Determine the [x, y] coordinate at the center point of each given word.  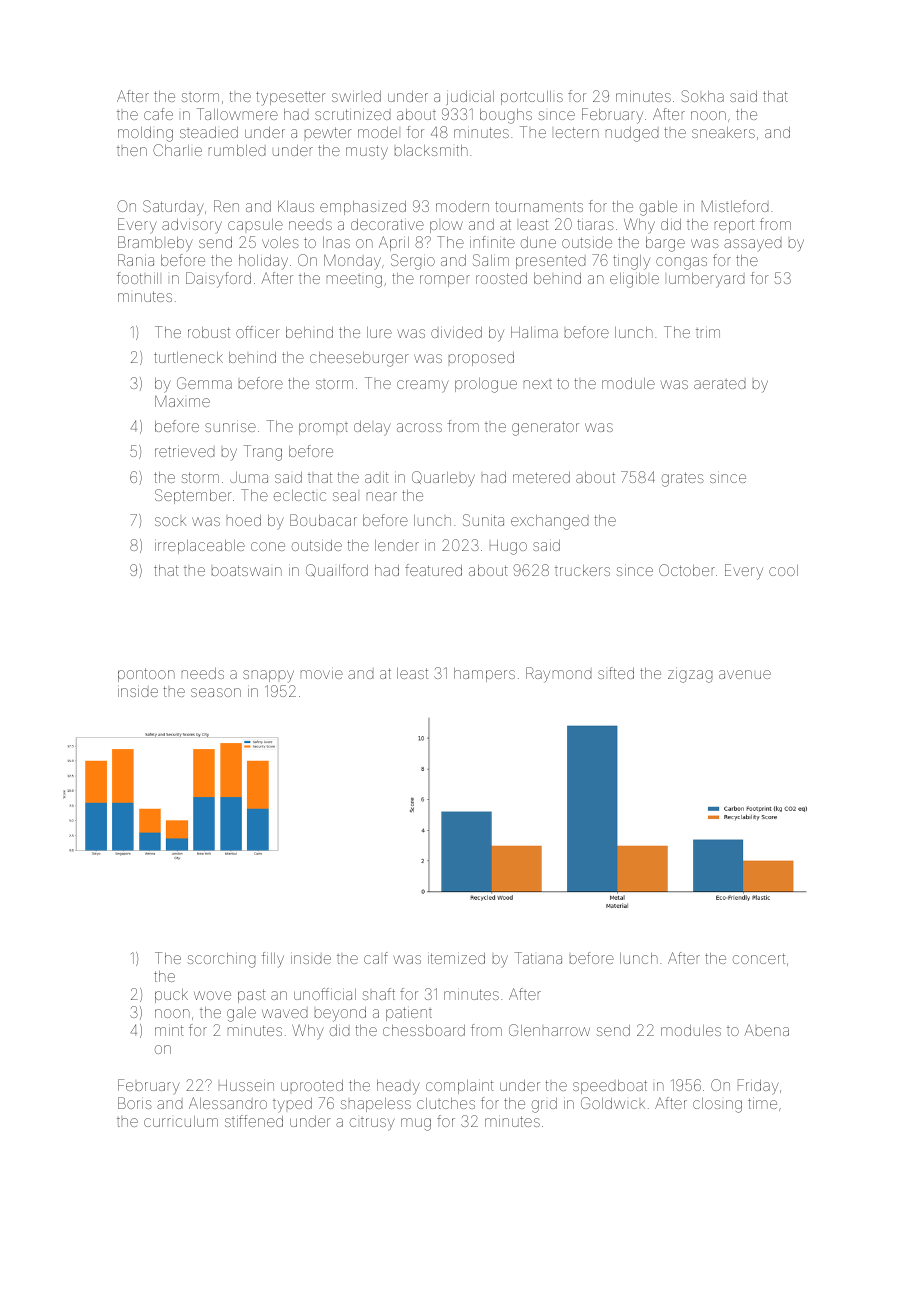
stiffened [254, 1121]
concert [759, 958]
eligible [634, 280]
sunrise [230, 427]
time [762, 1103]
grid [544, 1105]
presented [550, 263]
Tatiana [538, 958]
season [216, 692]
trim [708, 333]
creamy [423, 386]
